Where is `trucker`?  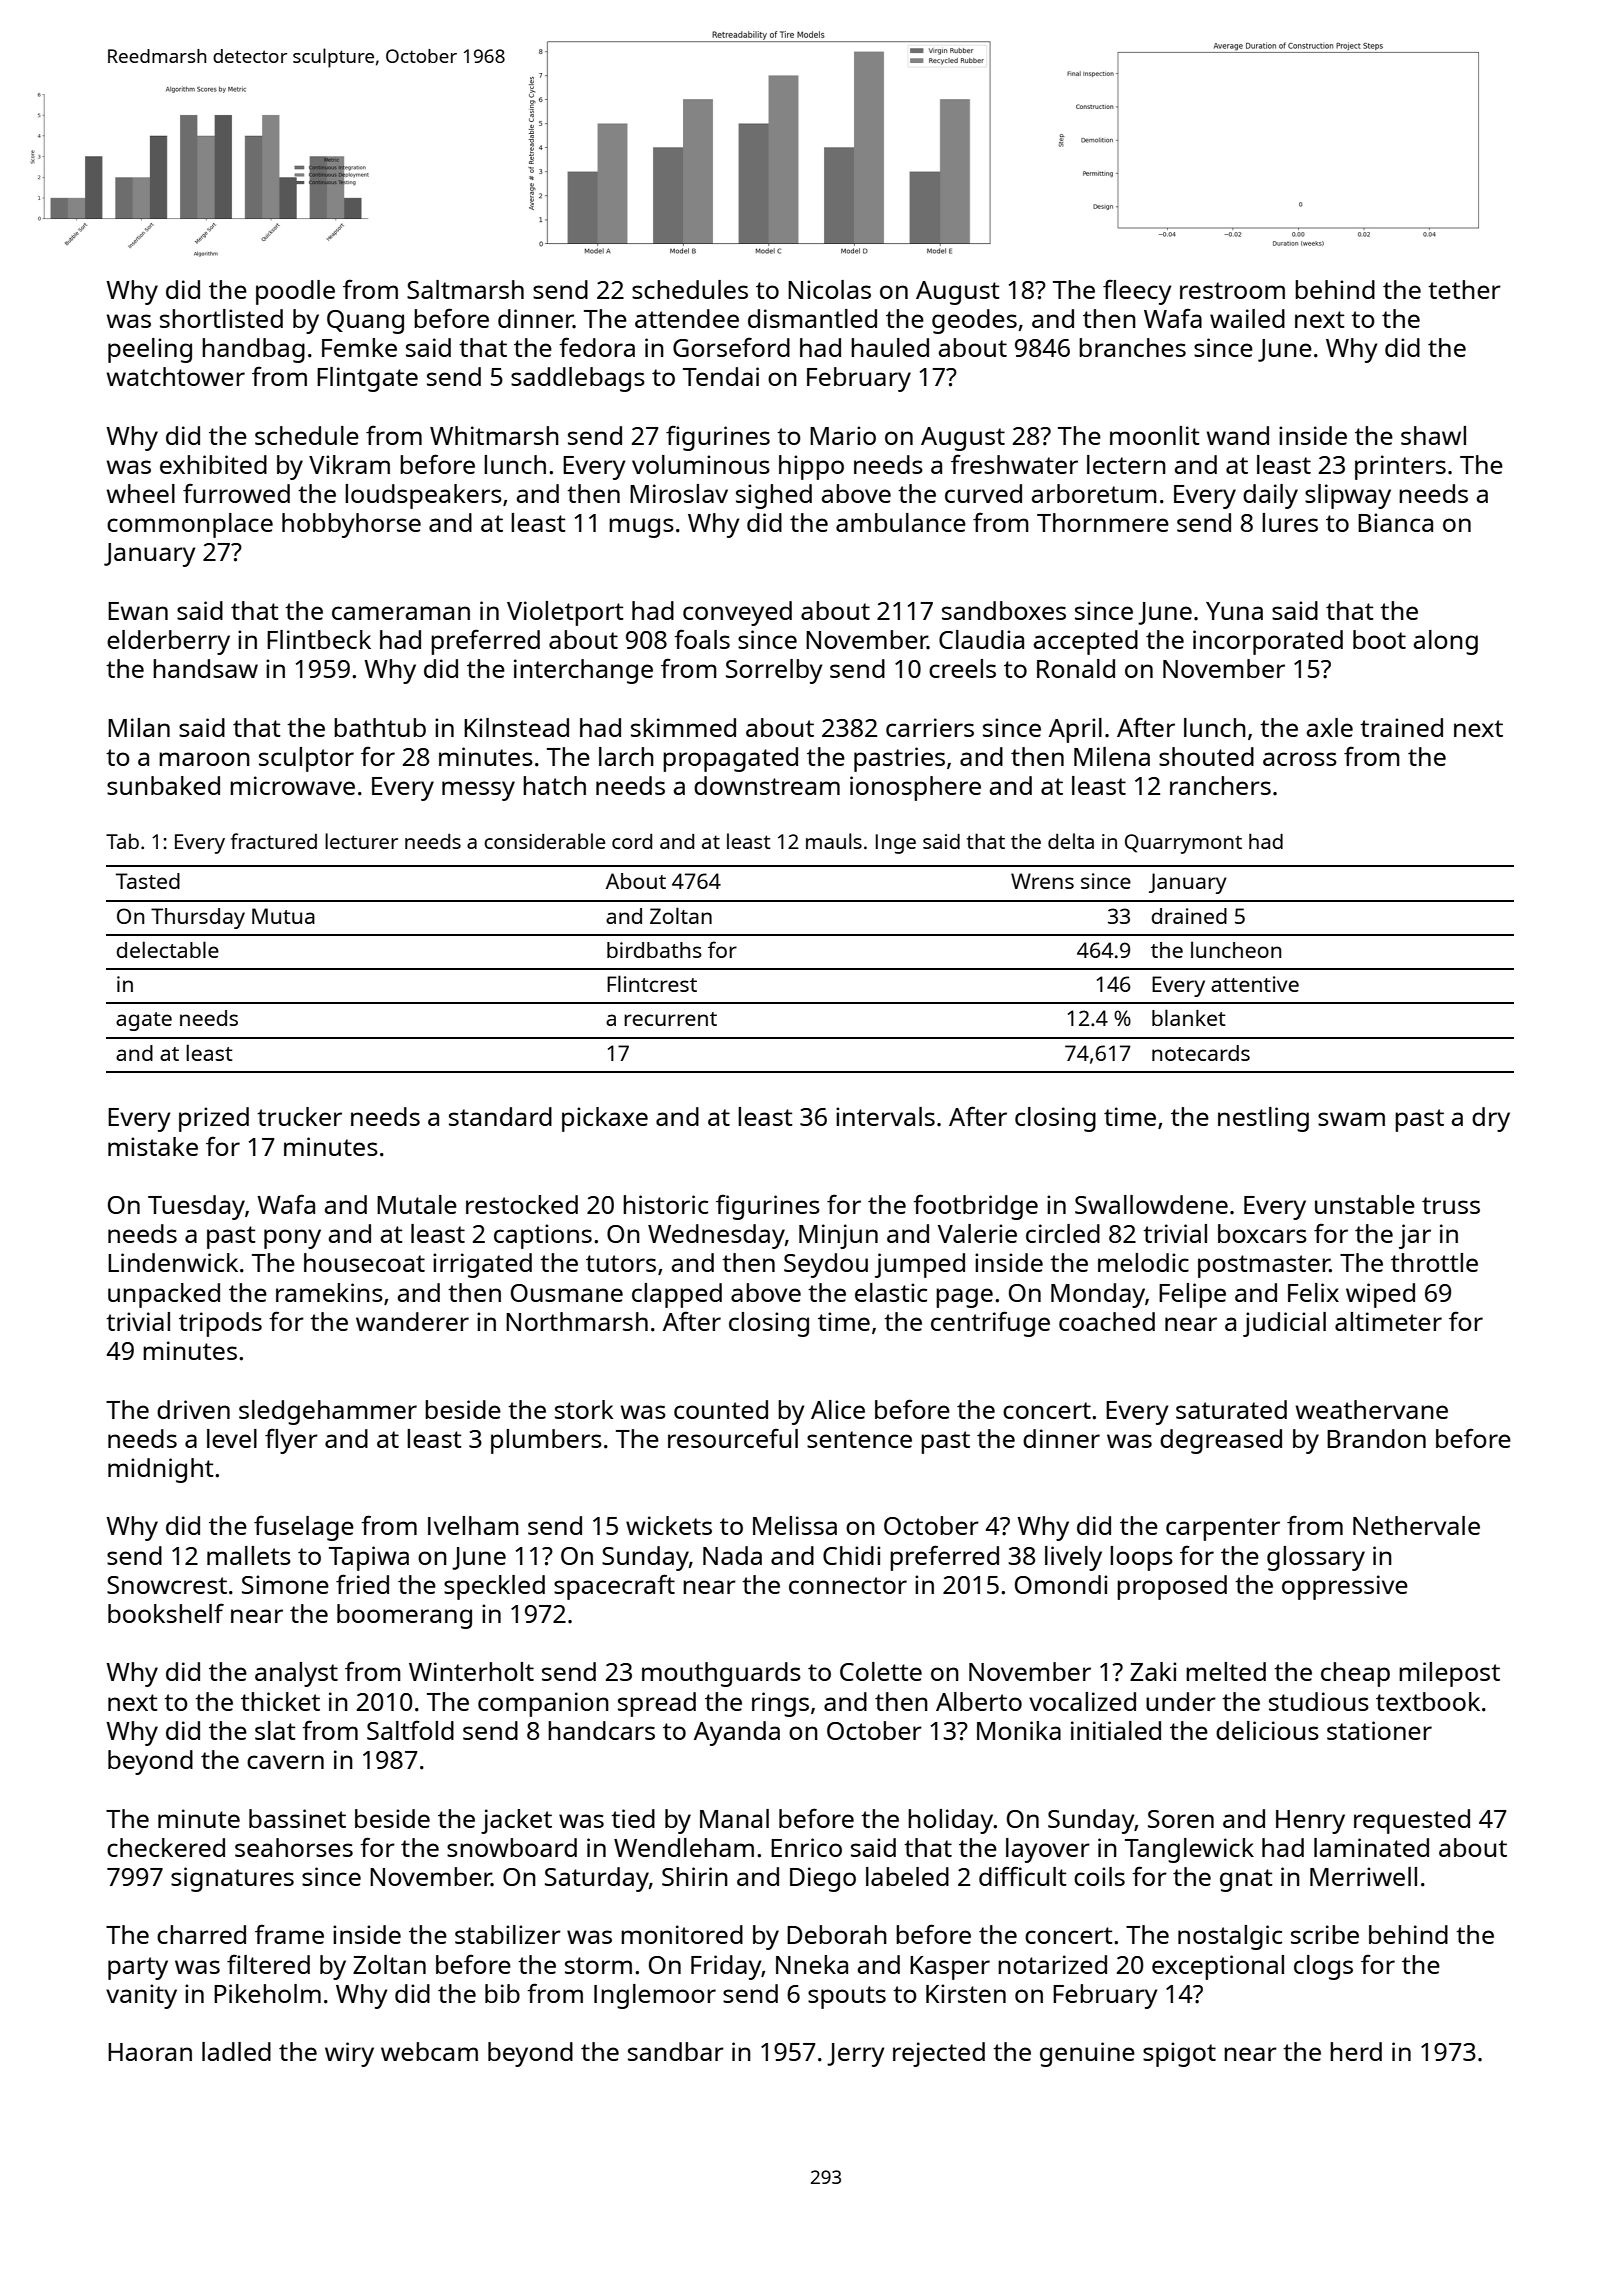 trucker is located at coordinates (299, 1116).
